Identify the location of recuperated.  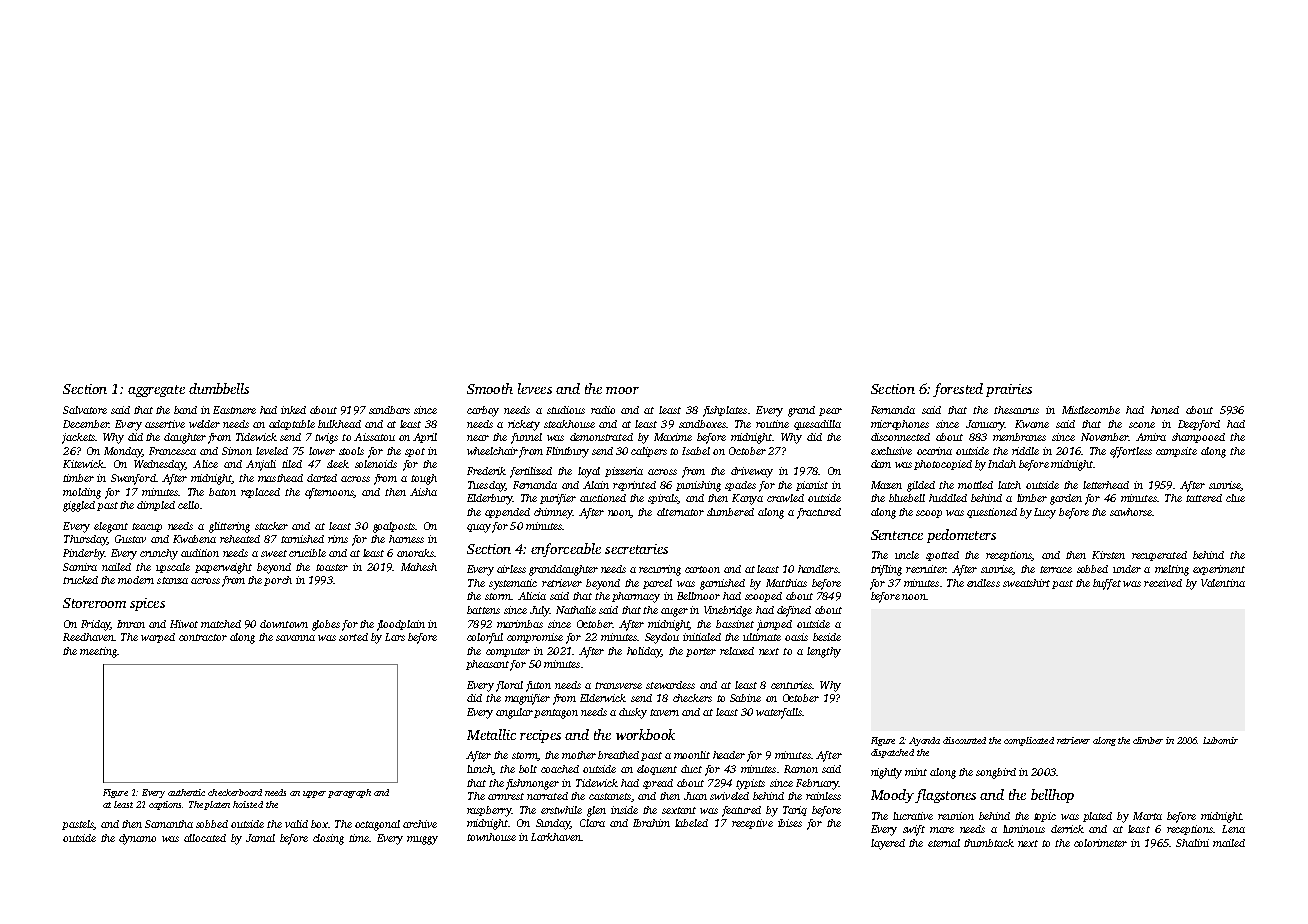
(1159, 556).
